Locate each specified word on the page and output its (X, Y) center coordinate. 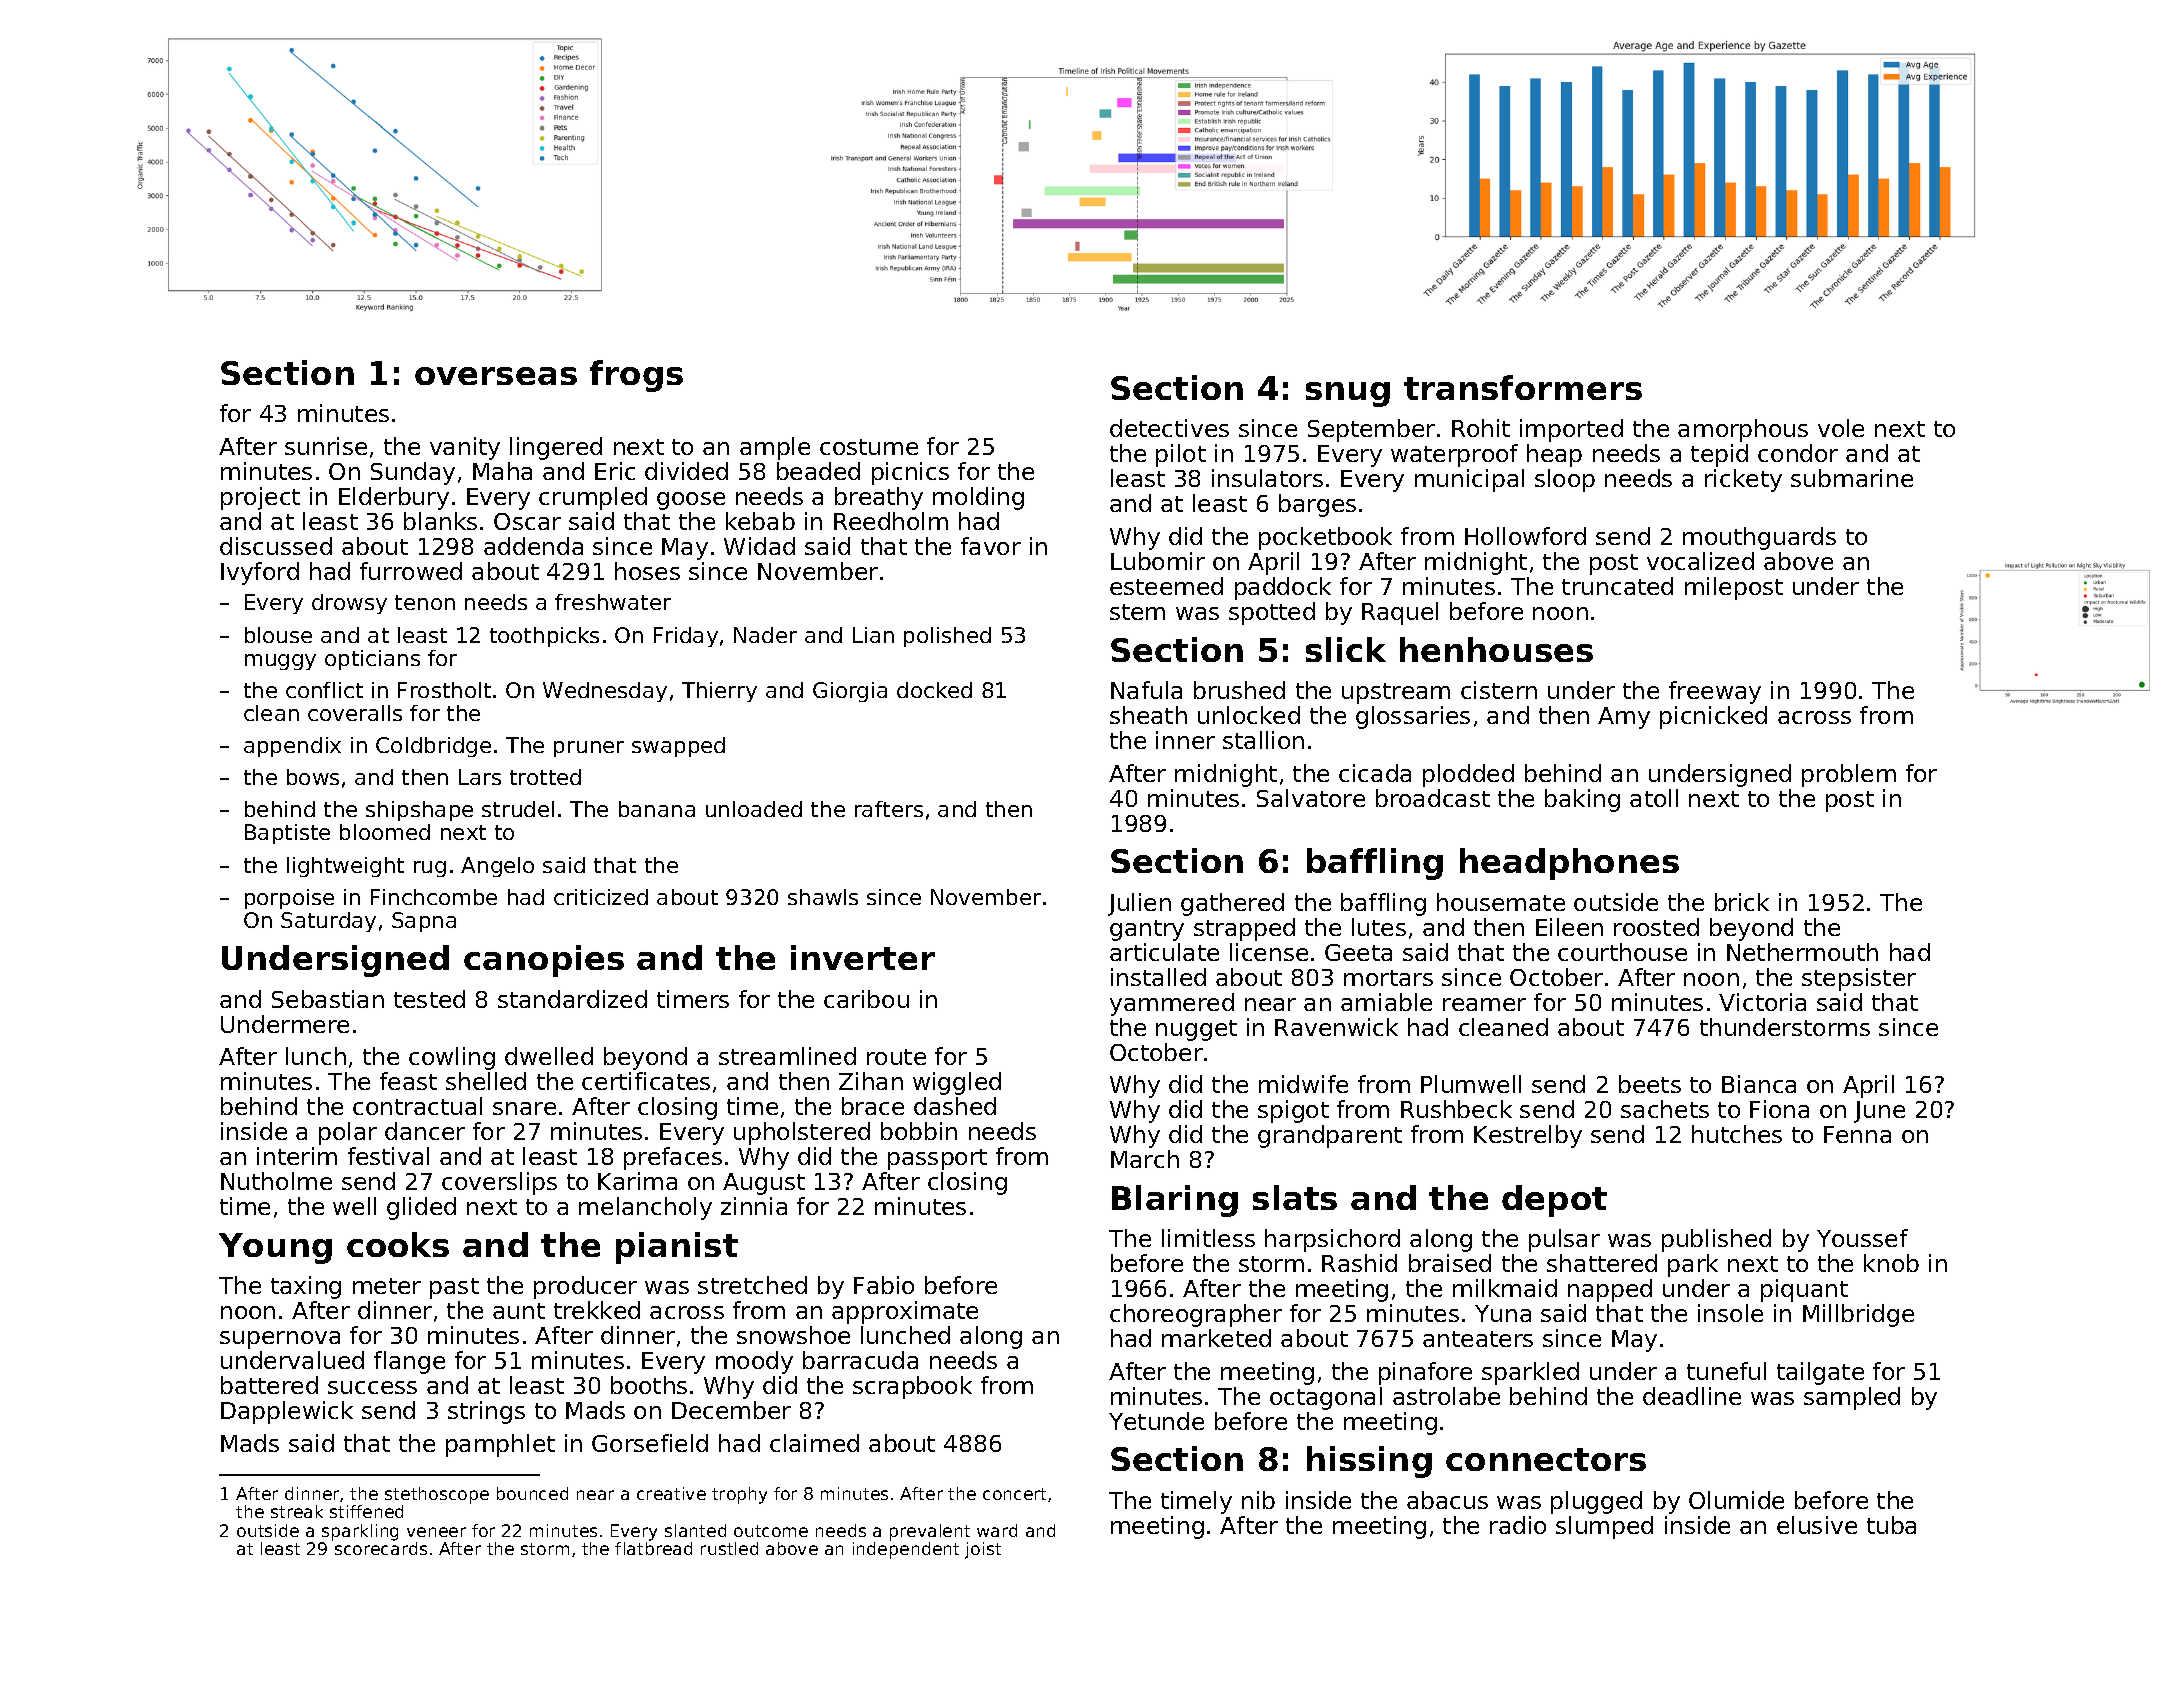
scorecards (381, 1548)
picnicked (1713, 717)
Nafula (1146, 690)
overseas (496, 376)
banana (657, 809)
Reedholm (891, 521)
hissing (1369, 1462)
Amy (1624, 718)
